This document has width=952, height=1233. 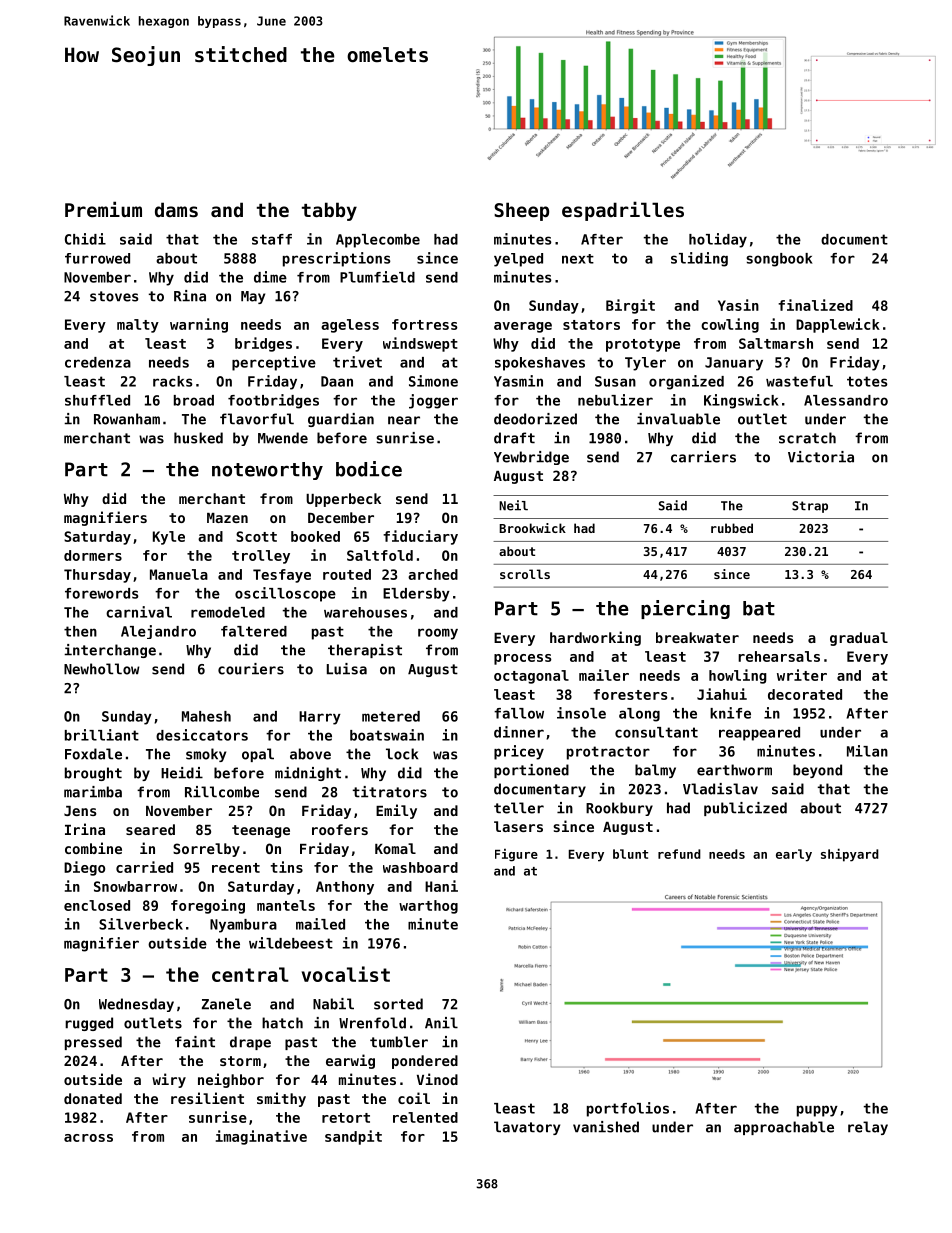 What do you see at coordinates (425, 324) in the document?
I see `fortress` at bounding box center [425, 324].
